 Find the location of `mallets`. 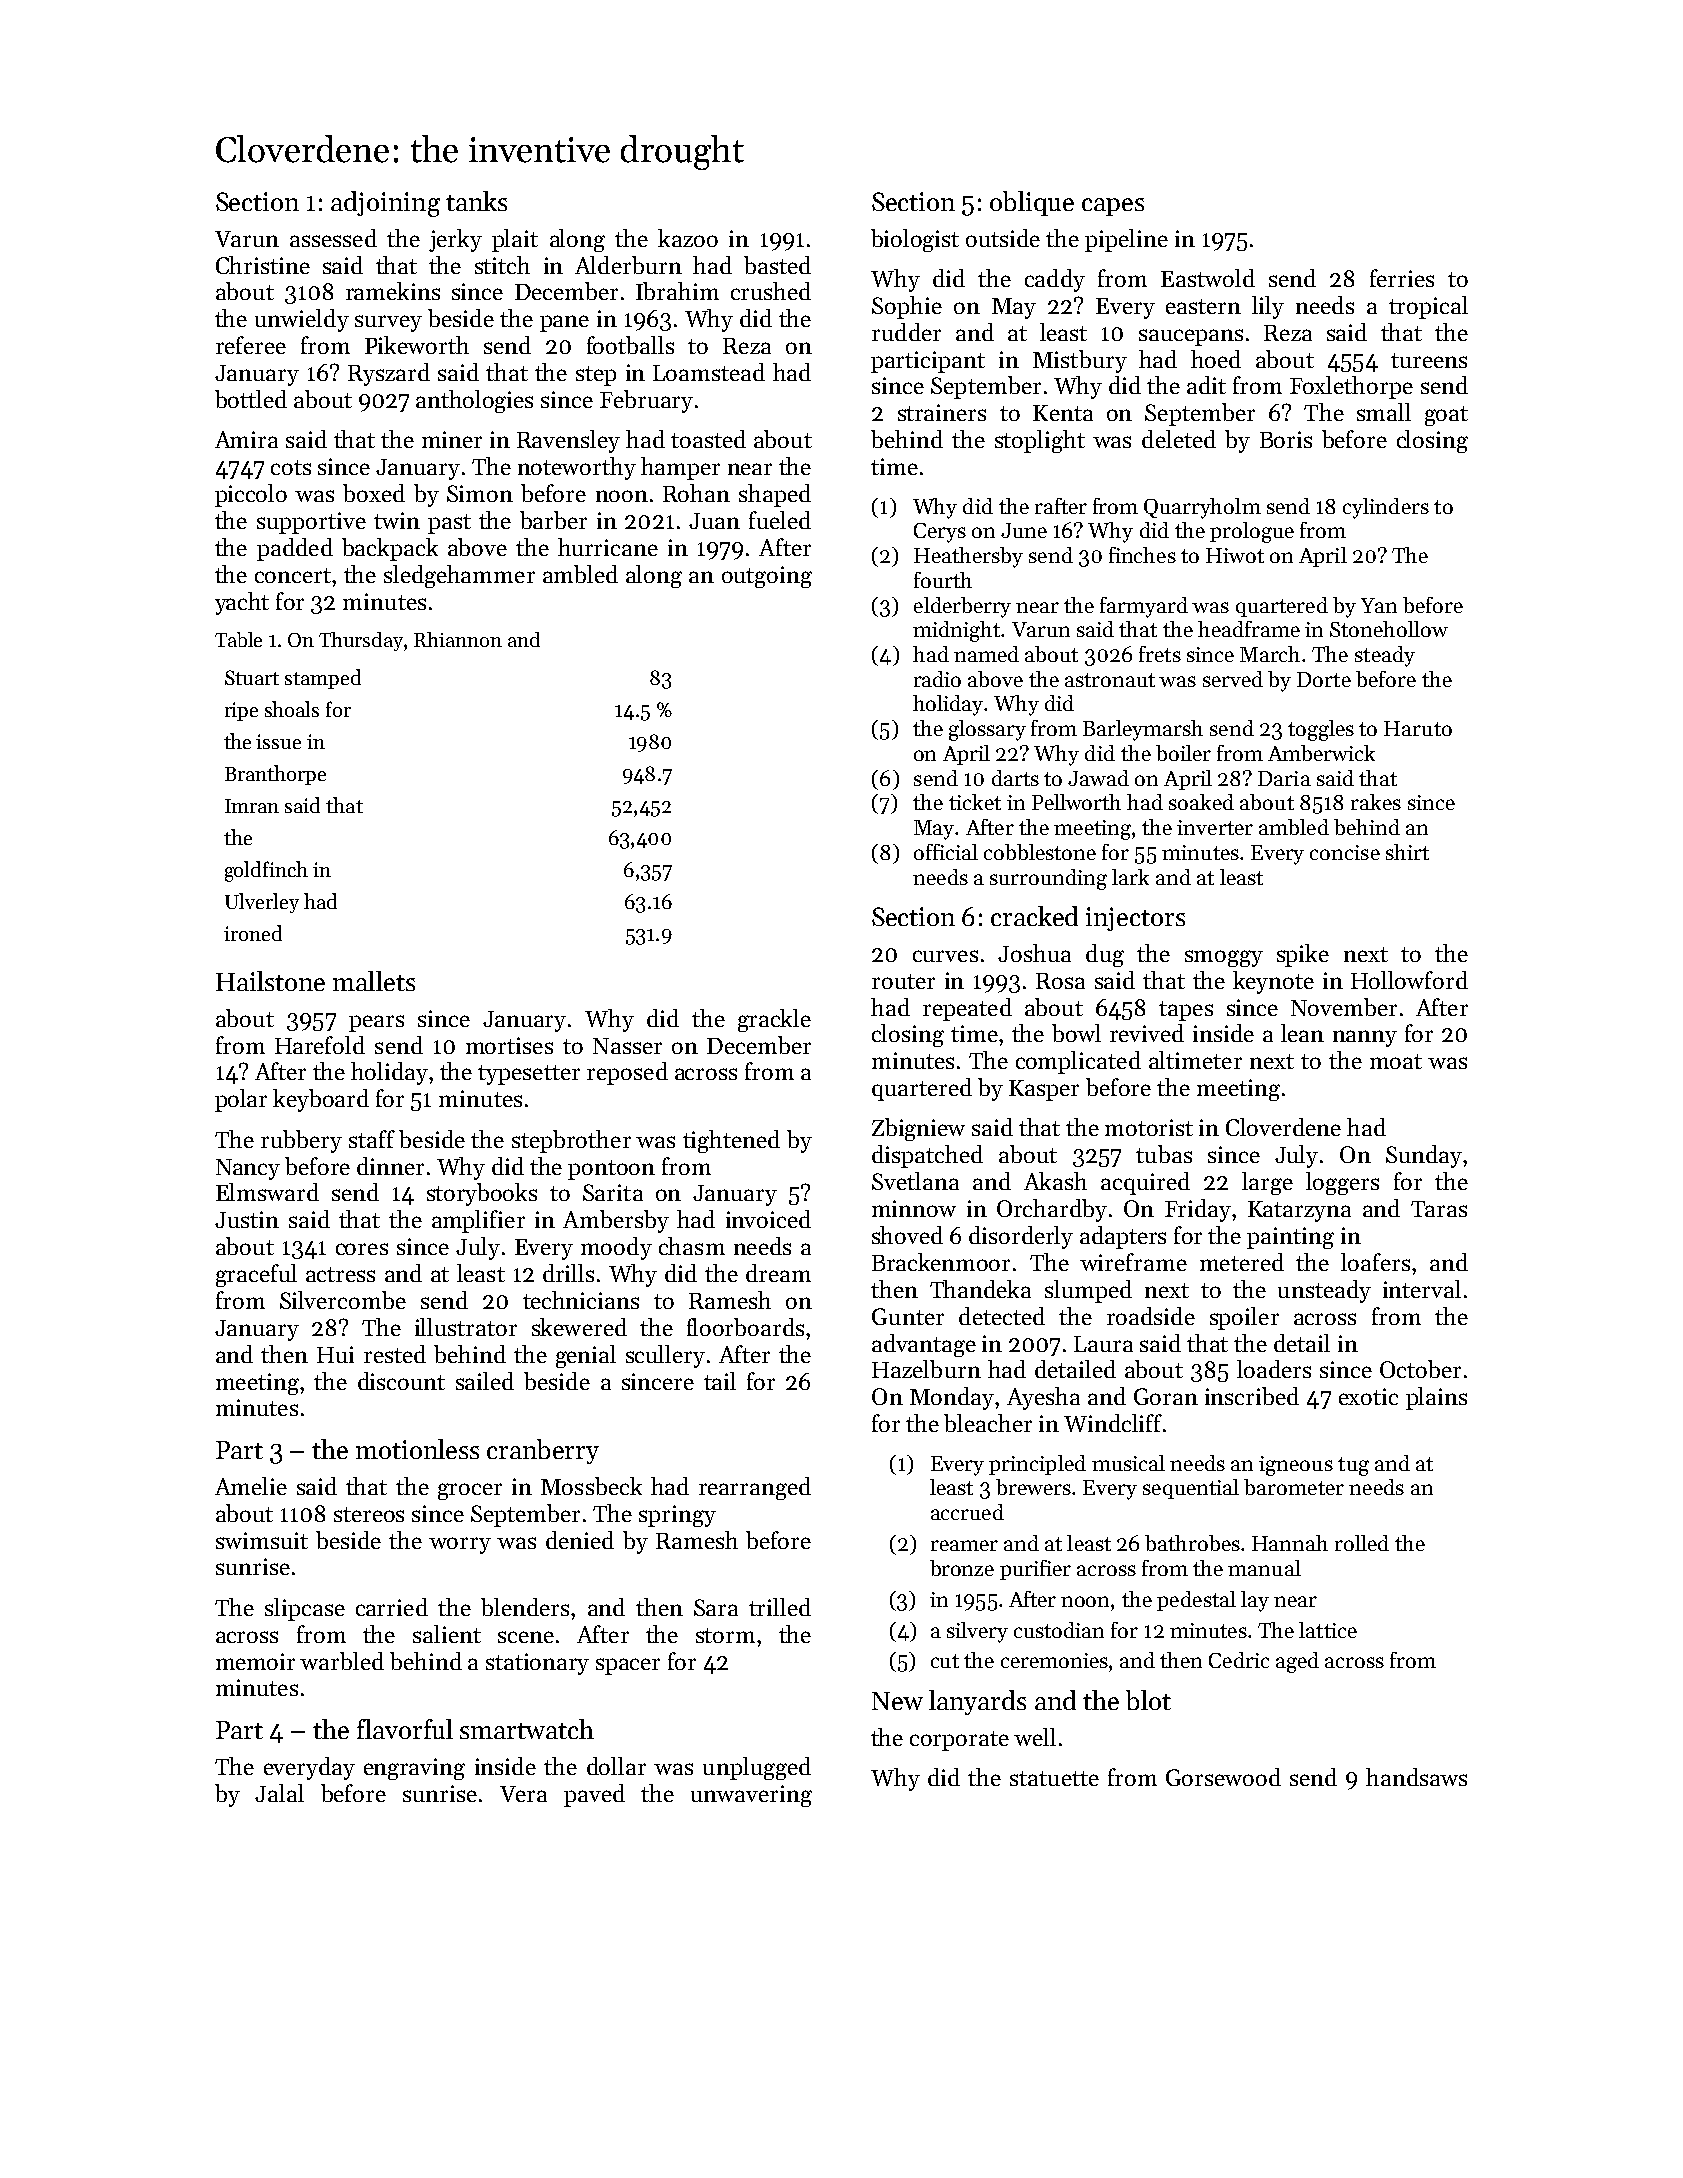

mallets is located at coordinates (374, 981).
